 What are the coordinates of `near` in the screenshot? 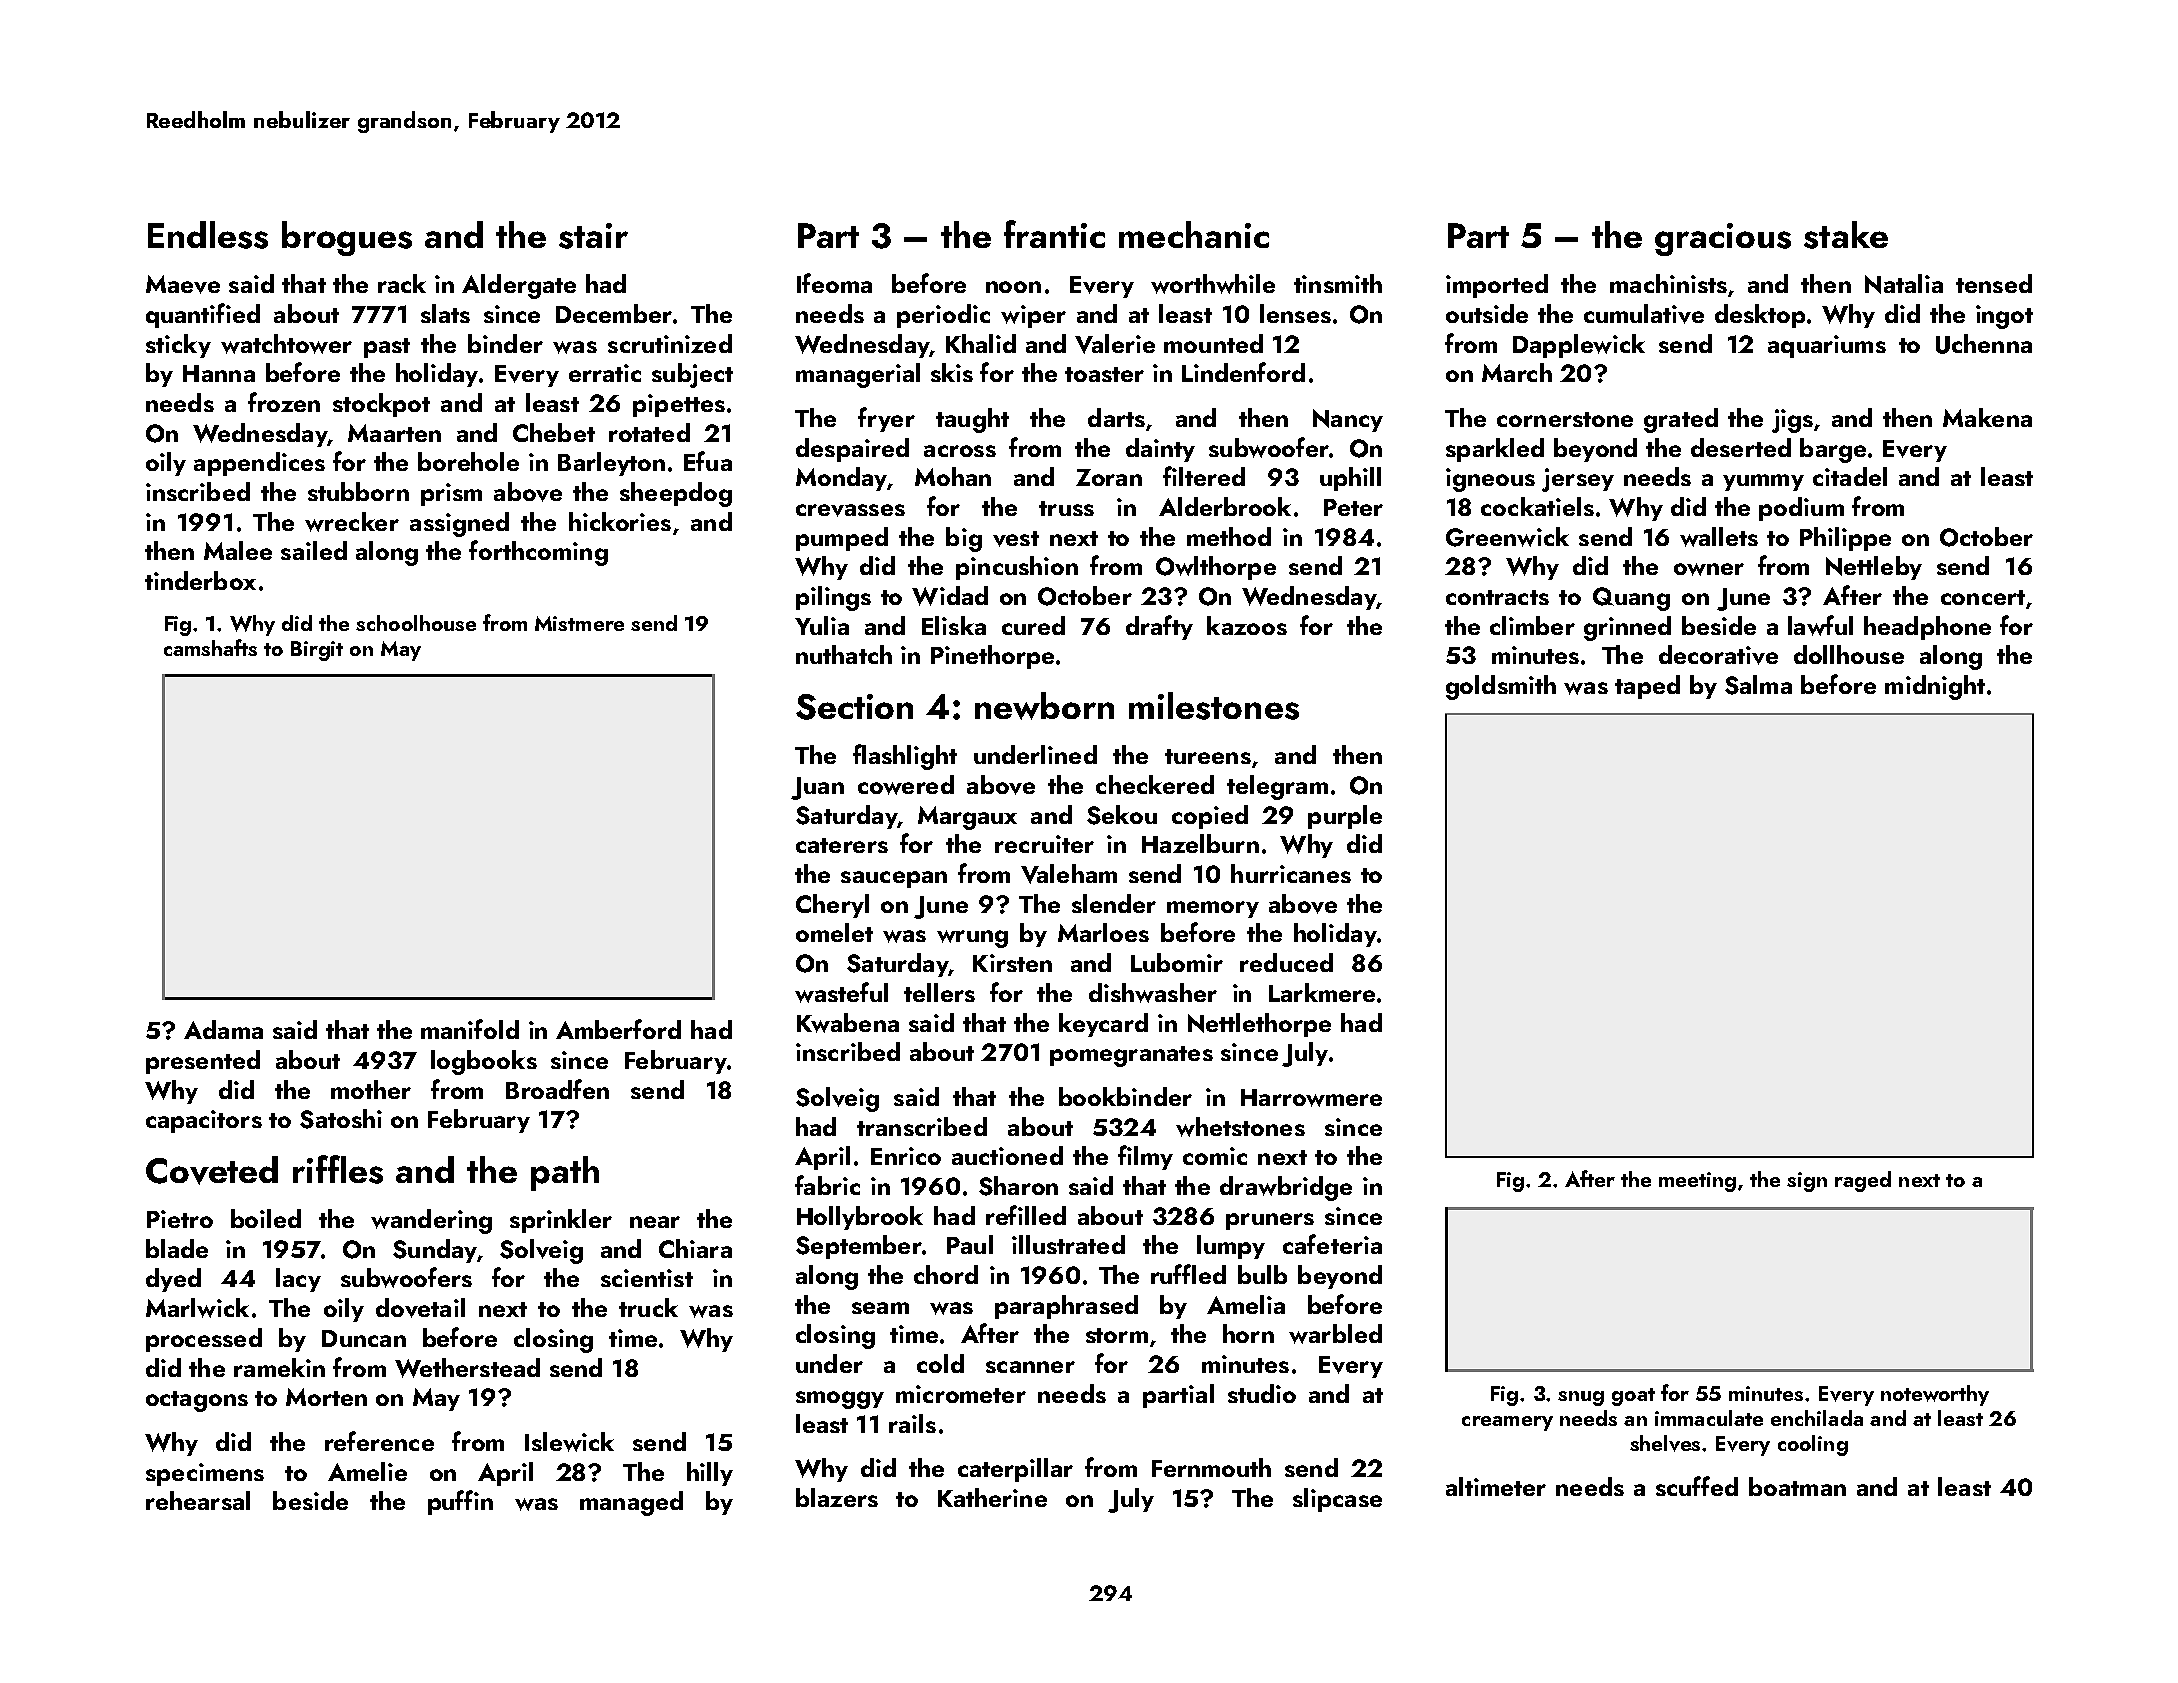 It's located at (655, 1222).
